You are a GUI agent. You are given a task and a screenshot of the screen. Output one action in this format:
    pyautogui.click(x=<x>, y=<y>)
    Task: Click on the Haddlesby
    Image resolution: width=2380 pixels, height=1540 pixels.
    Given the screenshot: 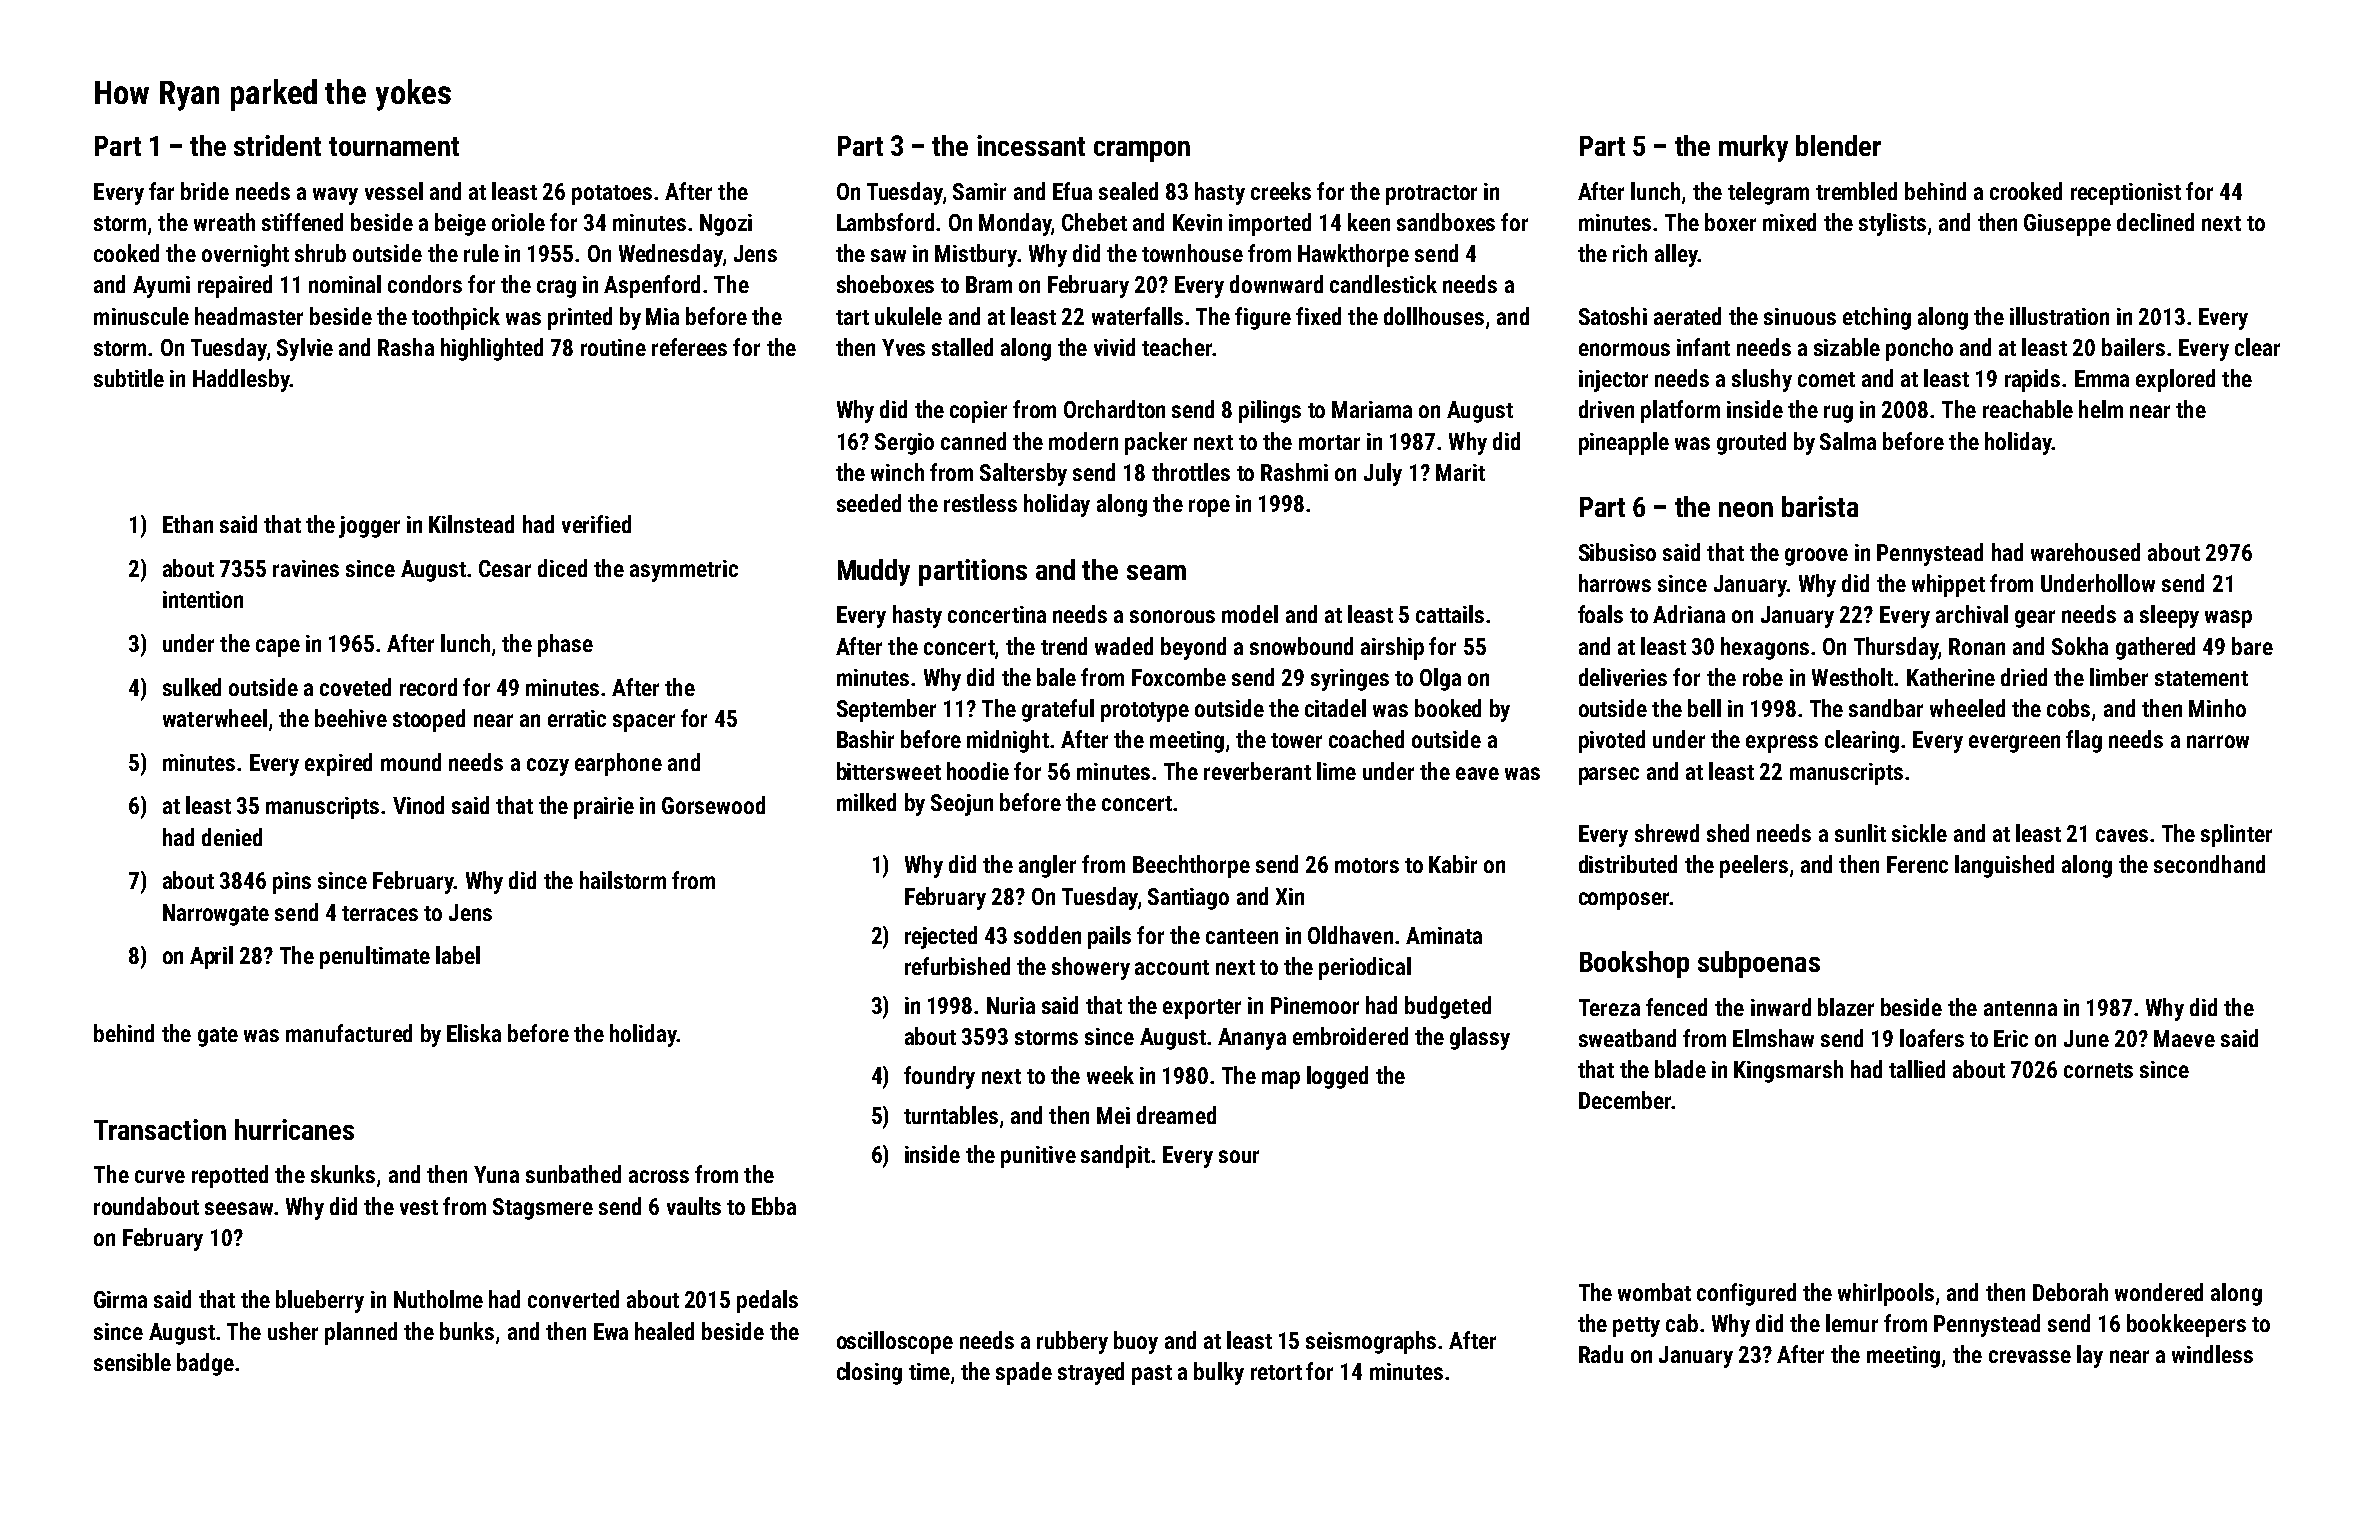 What is the action you would take?
    pyautogui.click(x=241, y=380)
